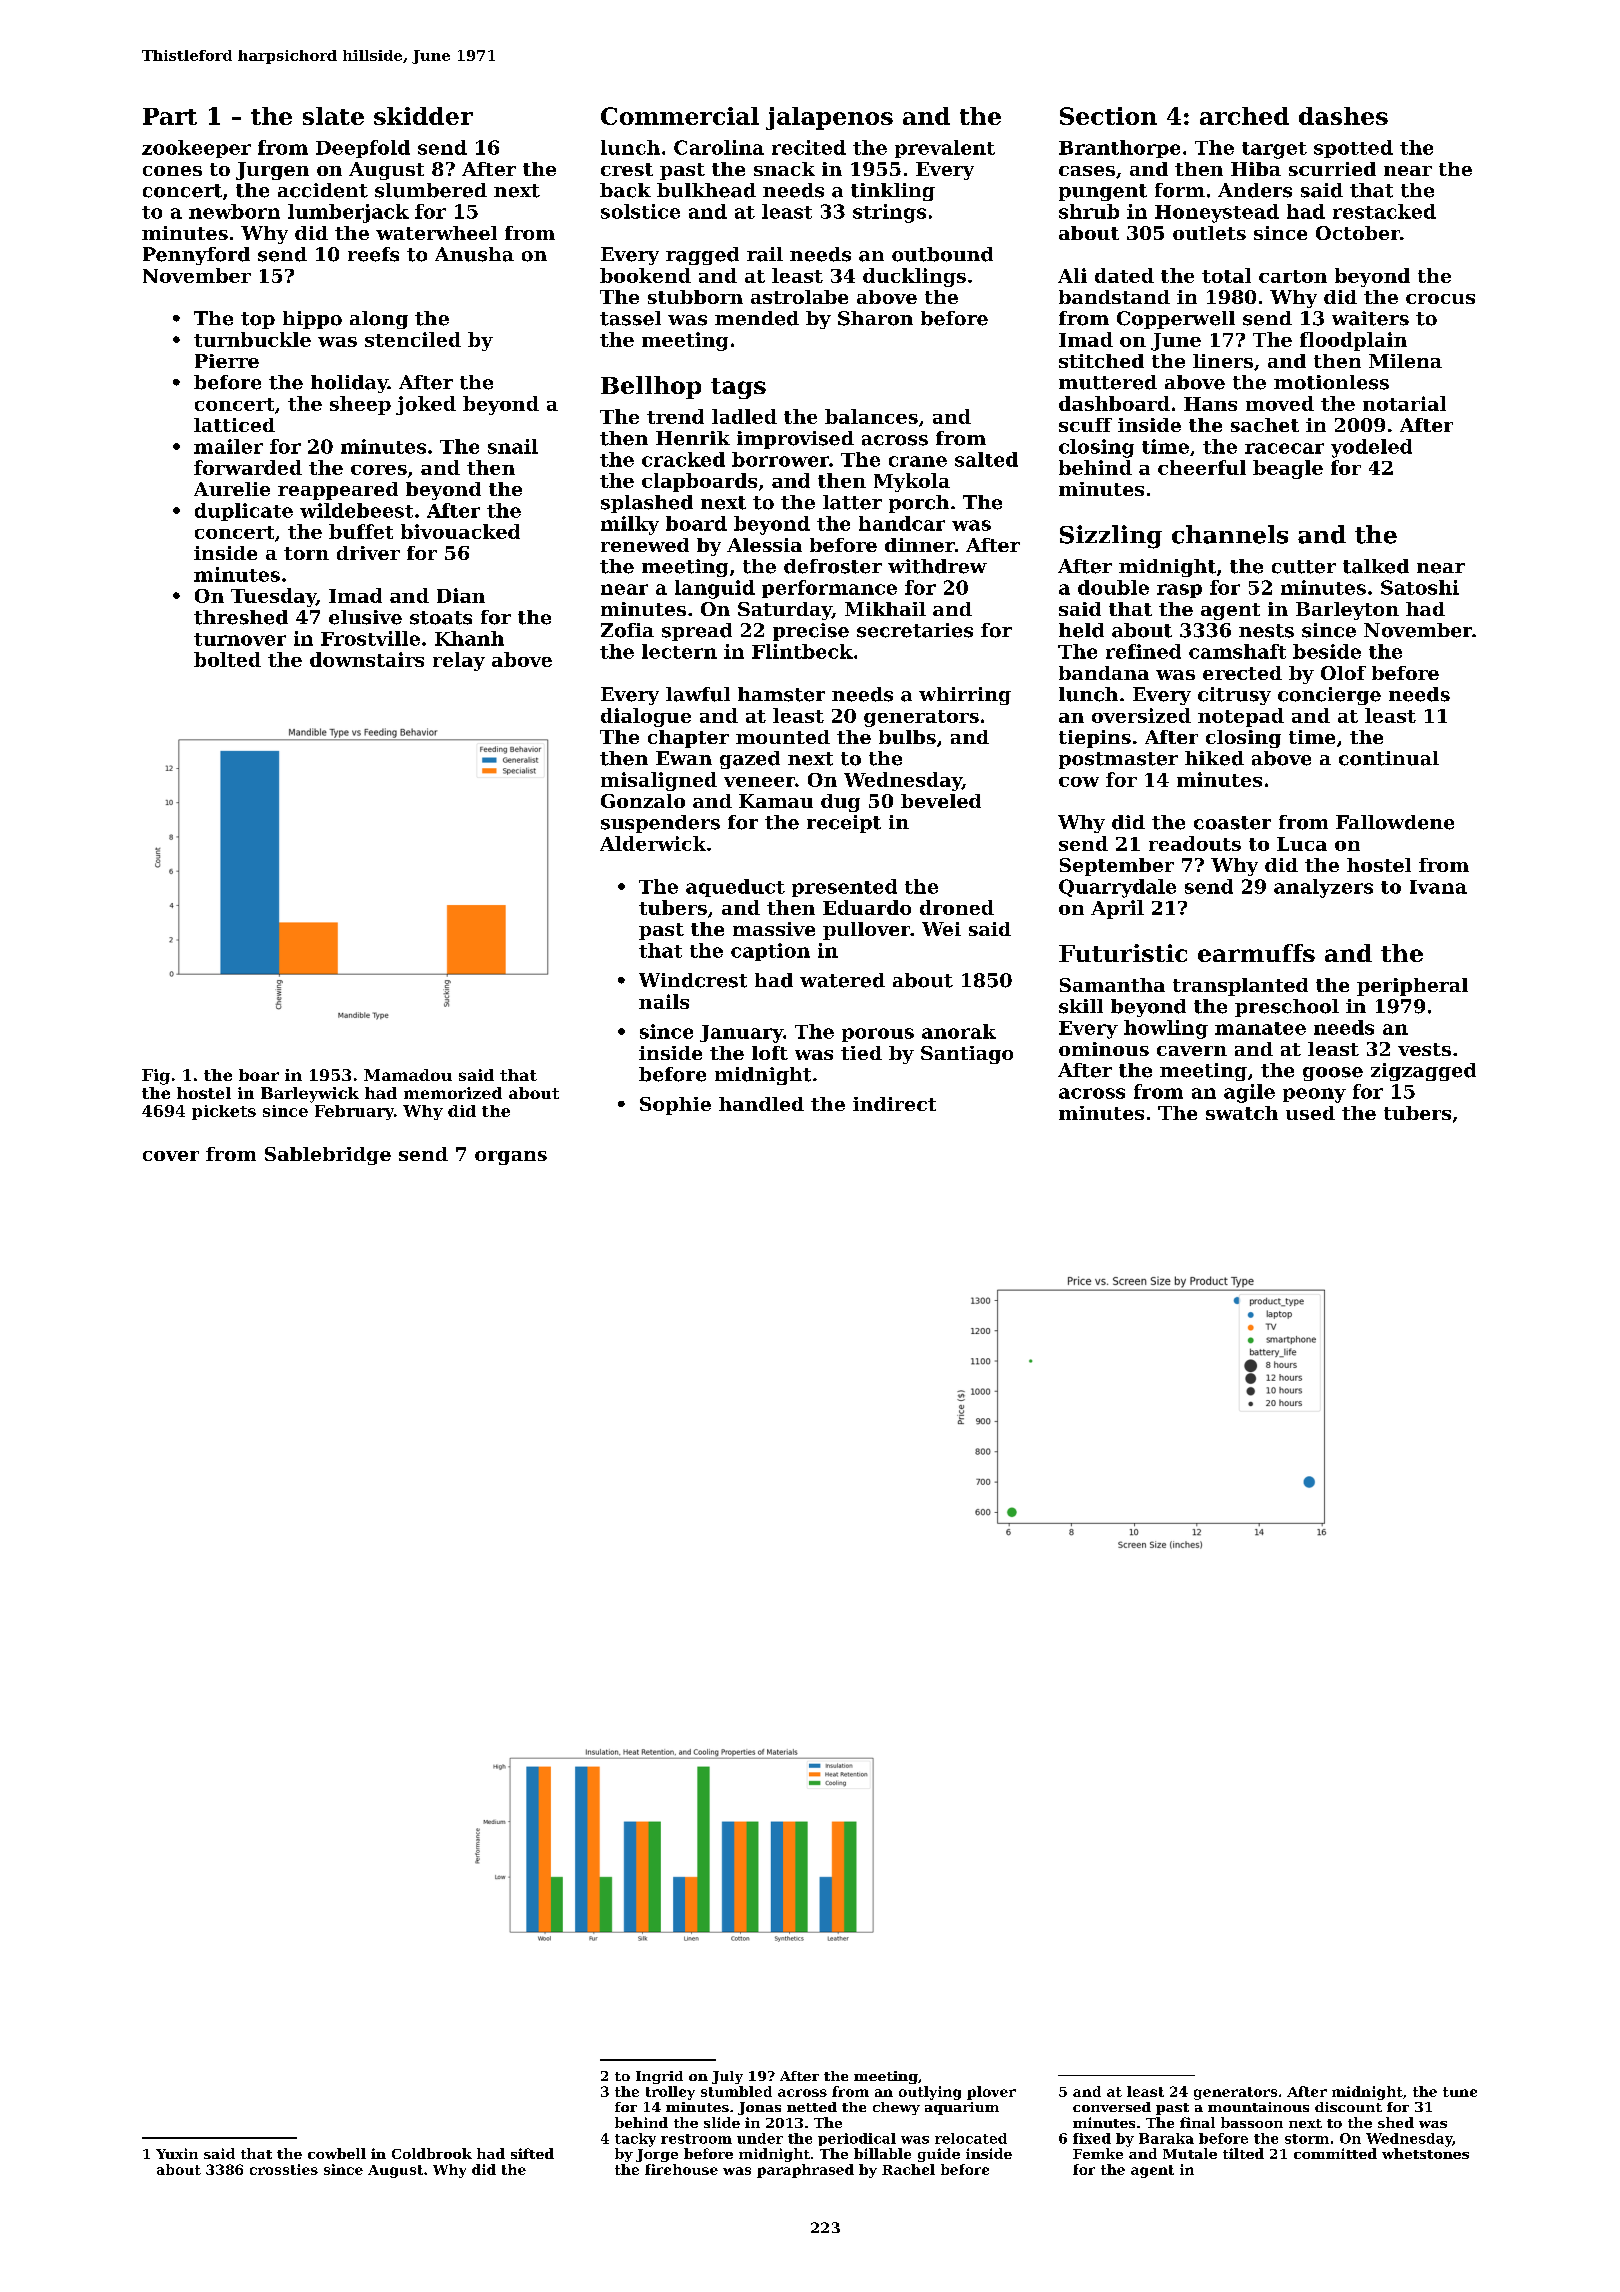 Image resolution: width=1620 pixels, height=2292 pixels. What do you see at coordinates (234, 211) in the page?
I see `newborn` at bounding box center [234, 211].
